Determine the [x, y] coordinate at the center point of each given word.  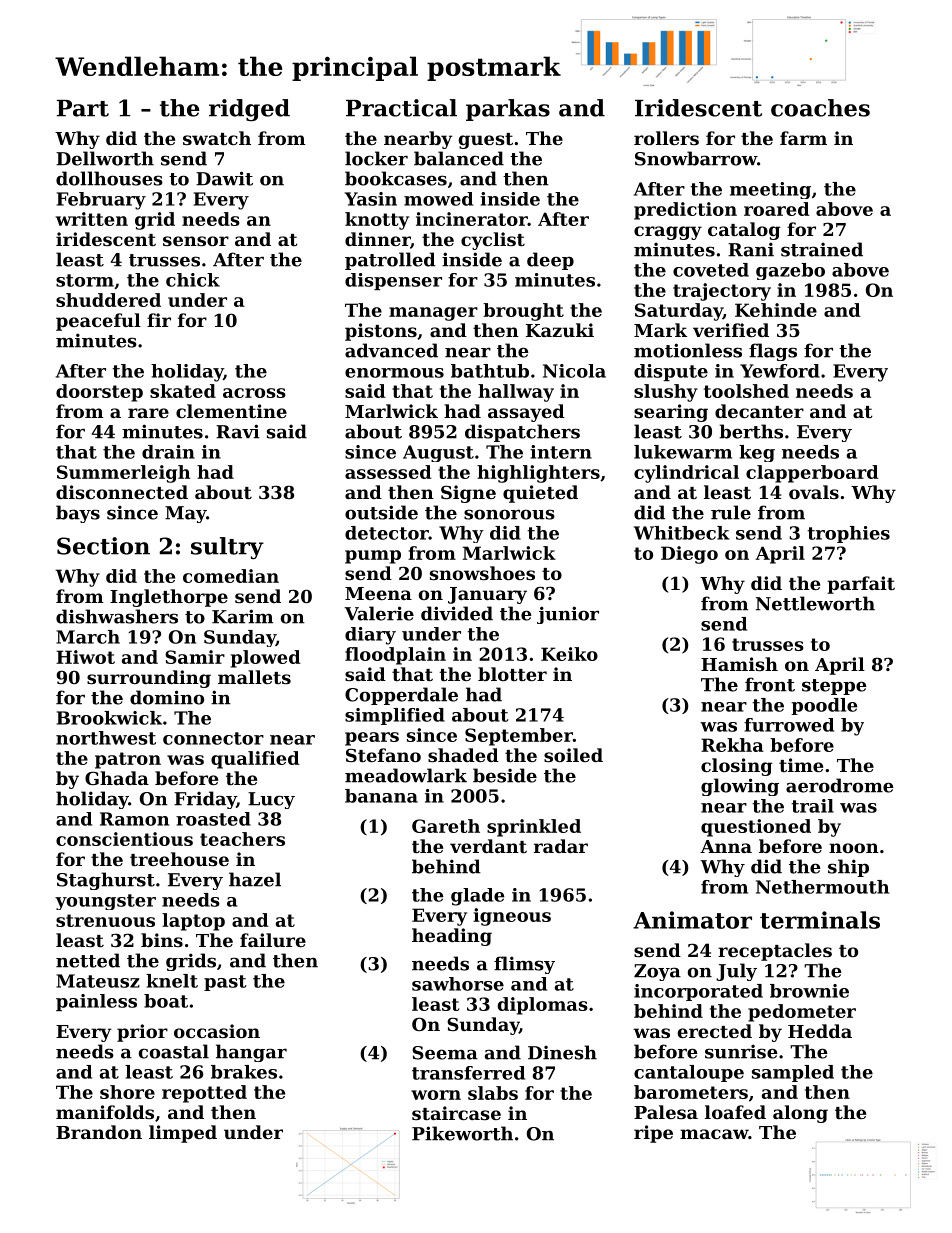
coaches [820, 108]
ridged [249, 110]
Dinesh [562, 1052]
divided [457, 613]
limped [183, 1134]
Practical [401, 108]
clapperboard [812, 474]
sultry [227, 548]
